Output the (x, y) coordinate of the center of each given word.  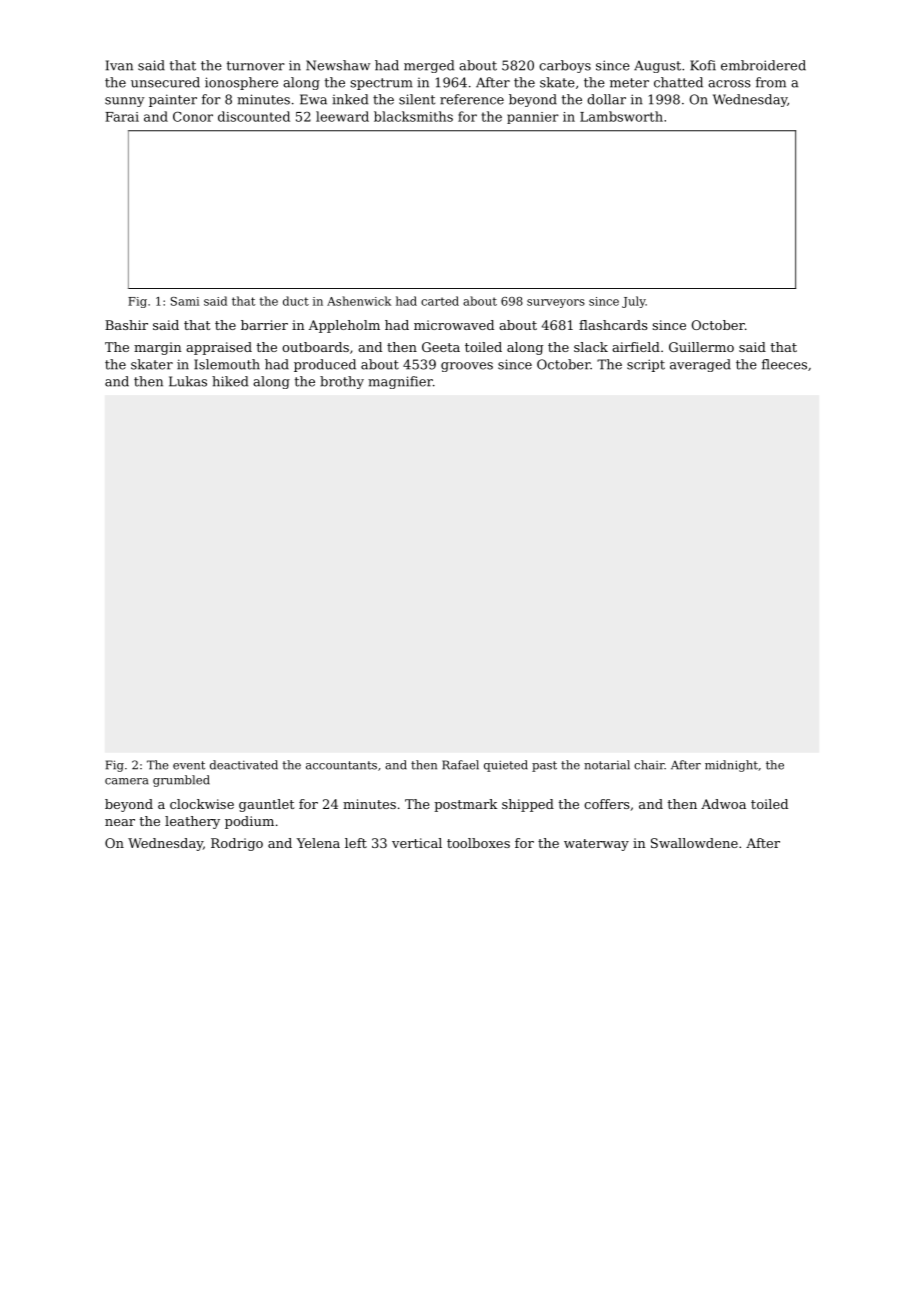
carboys (565, 66)
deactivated (244, 765)
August (657, 67)
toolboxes (478, 843)
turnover (256, 66)
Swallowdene (694, 843)
